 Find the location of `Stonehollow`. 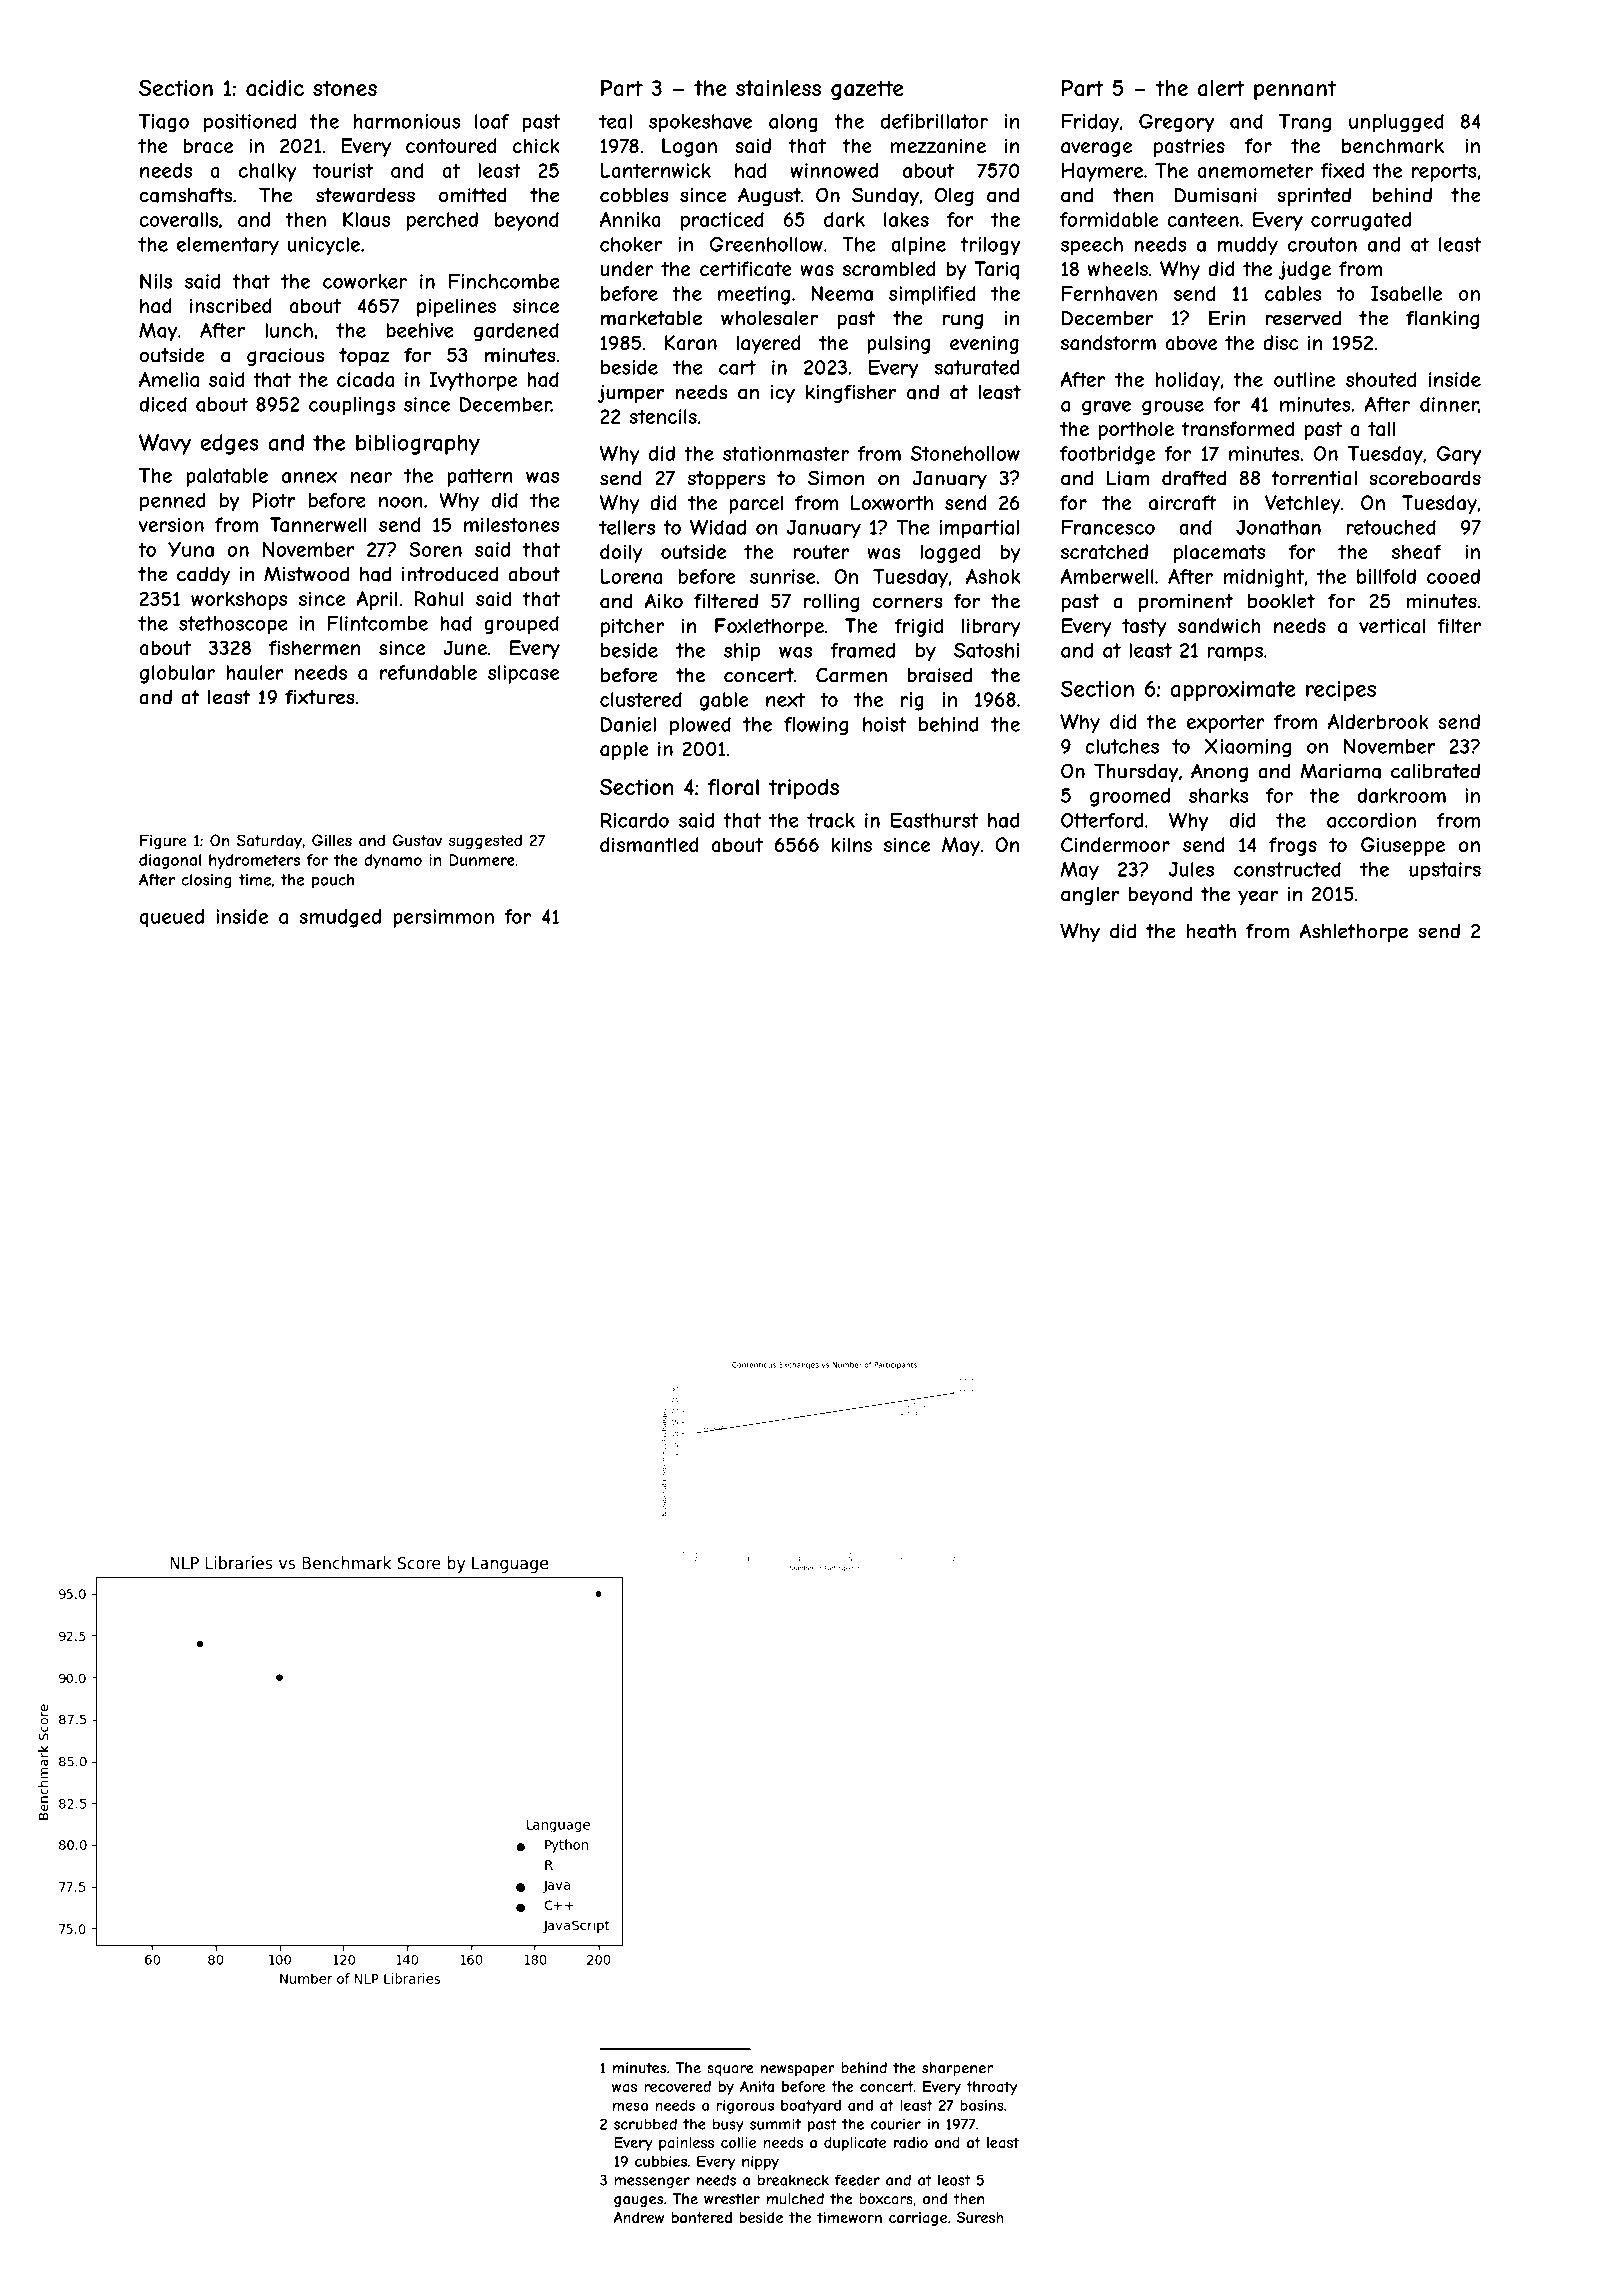

Stonehollow is located at coordinates (965, 453).
